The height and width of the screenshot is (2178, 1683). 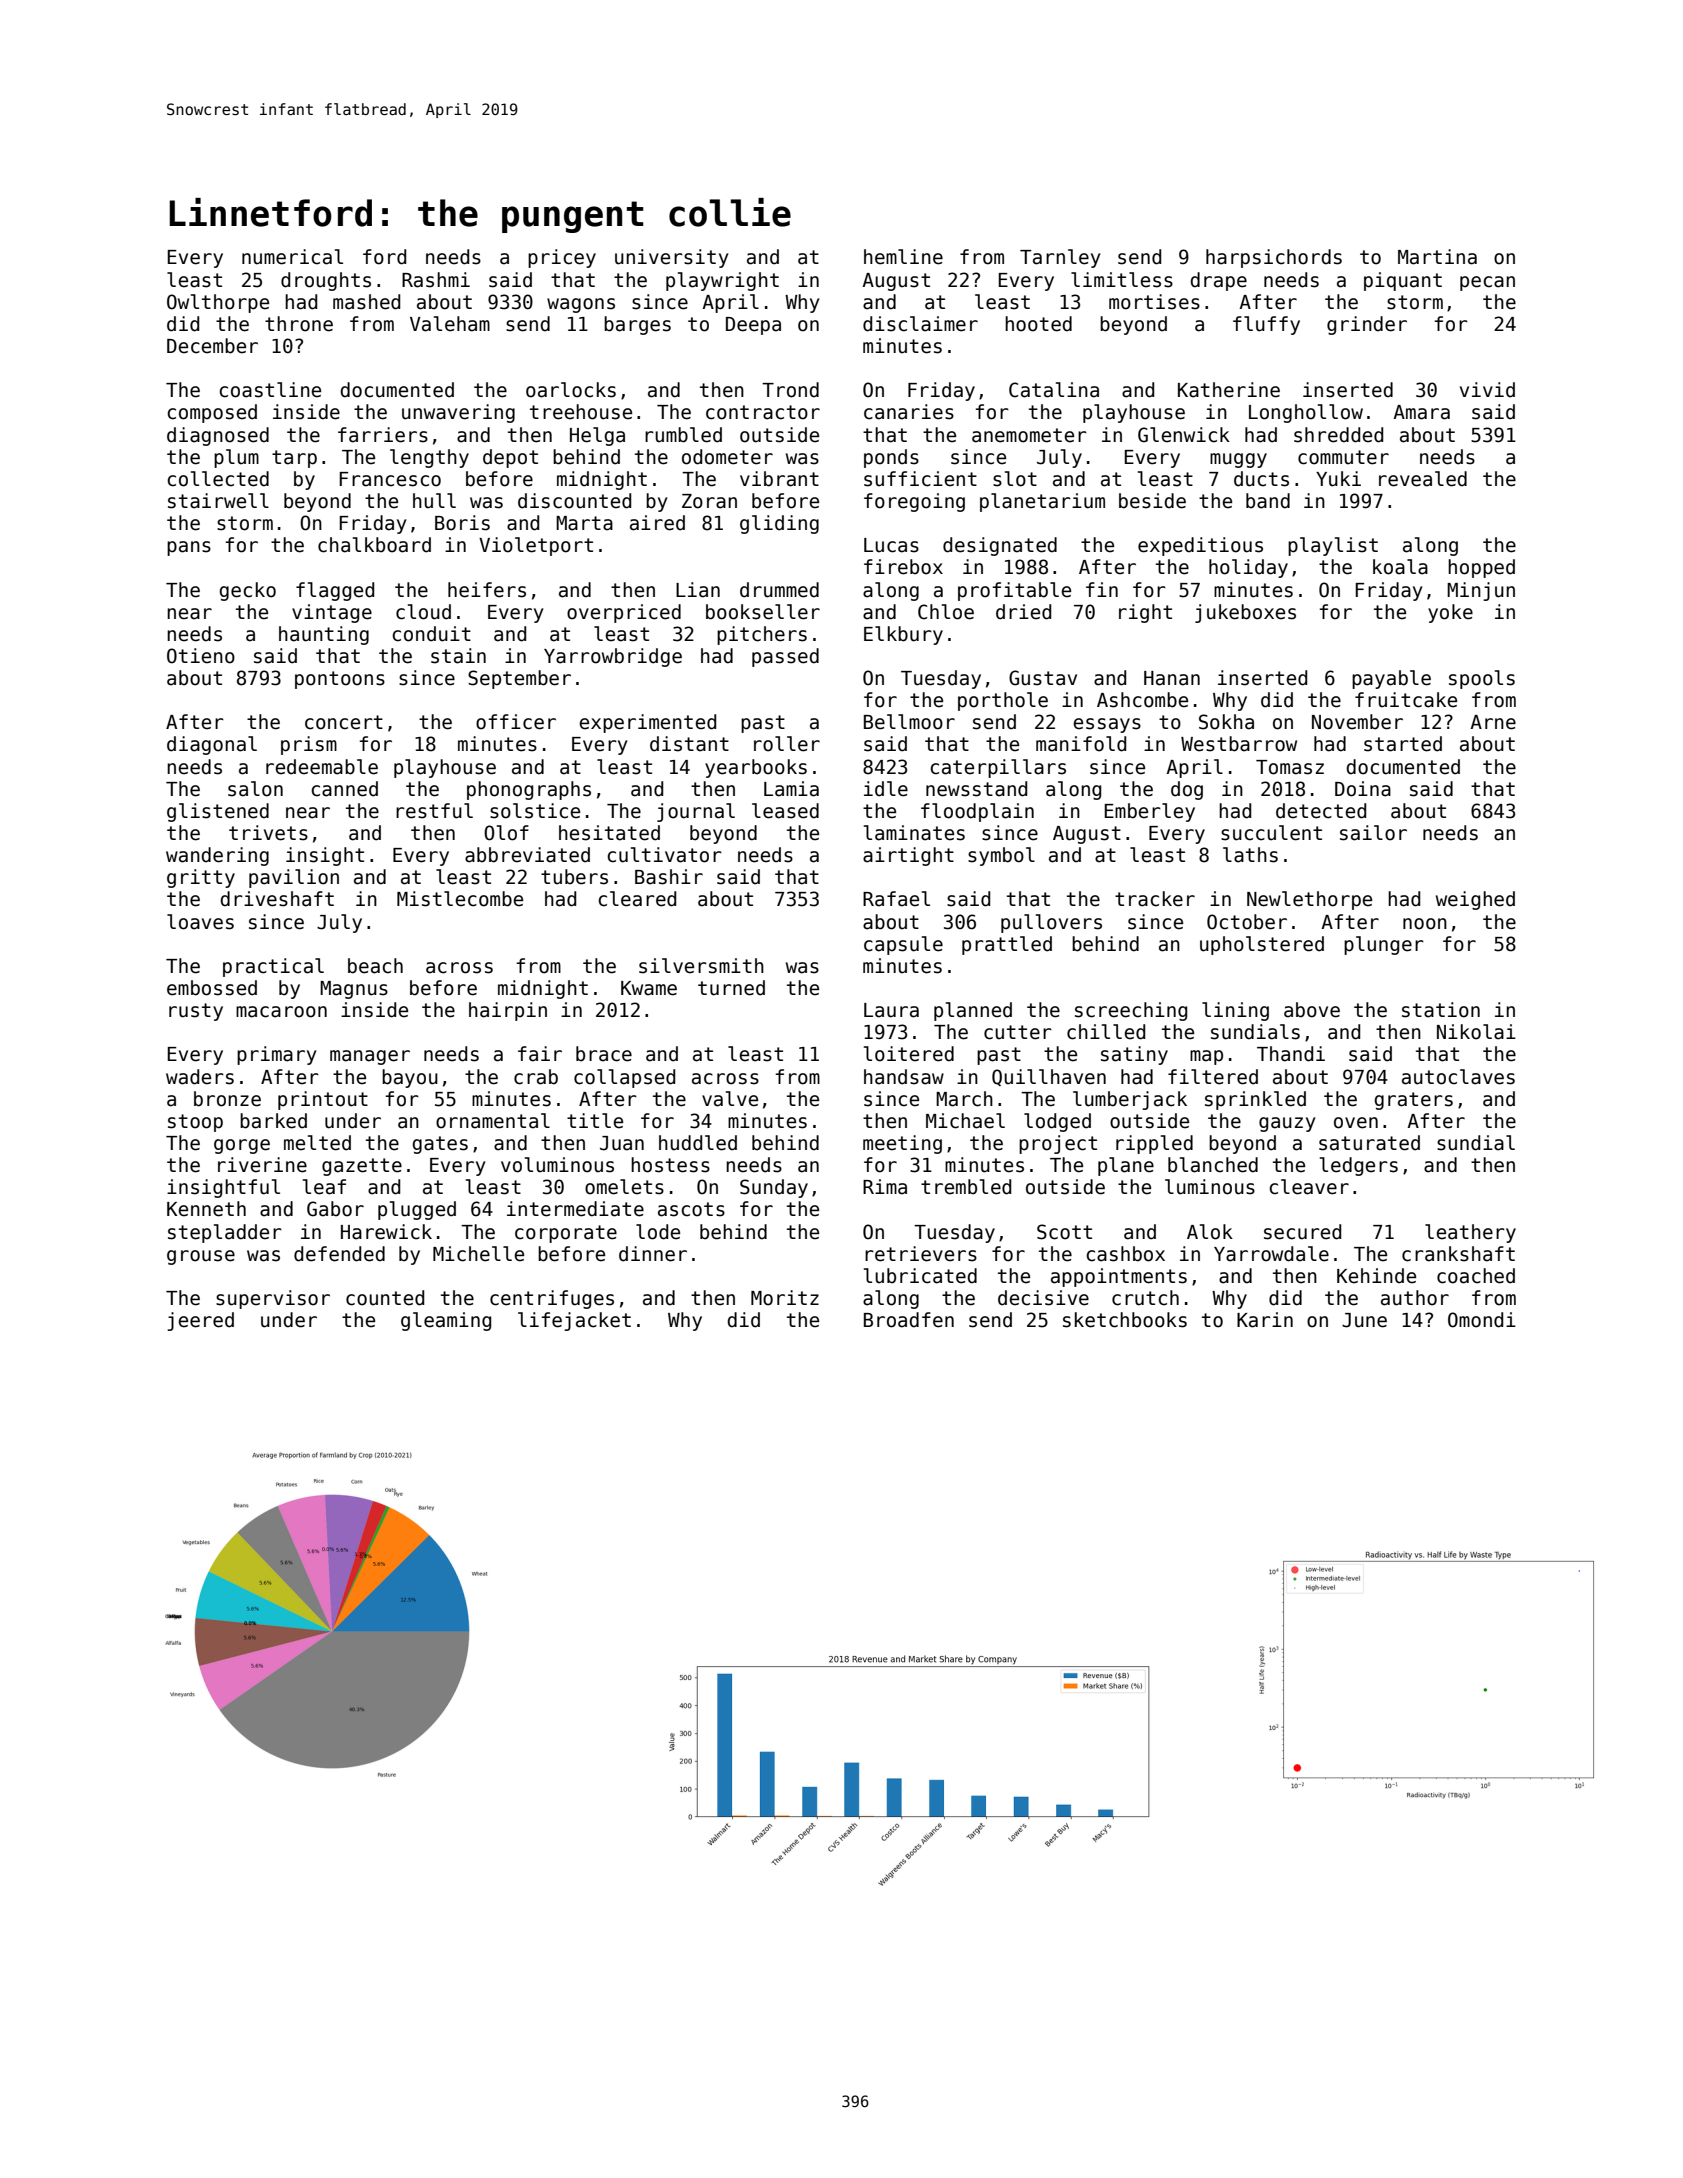 I want to click on caterpillars, so click(x=998, y=768).
